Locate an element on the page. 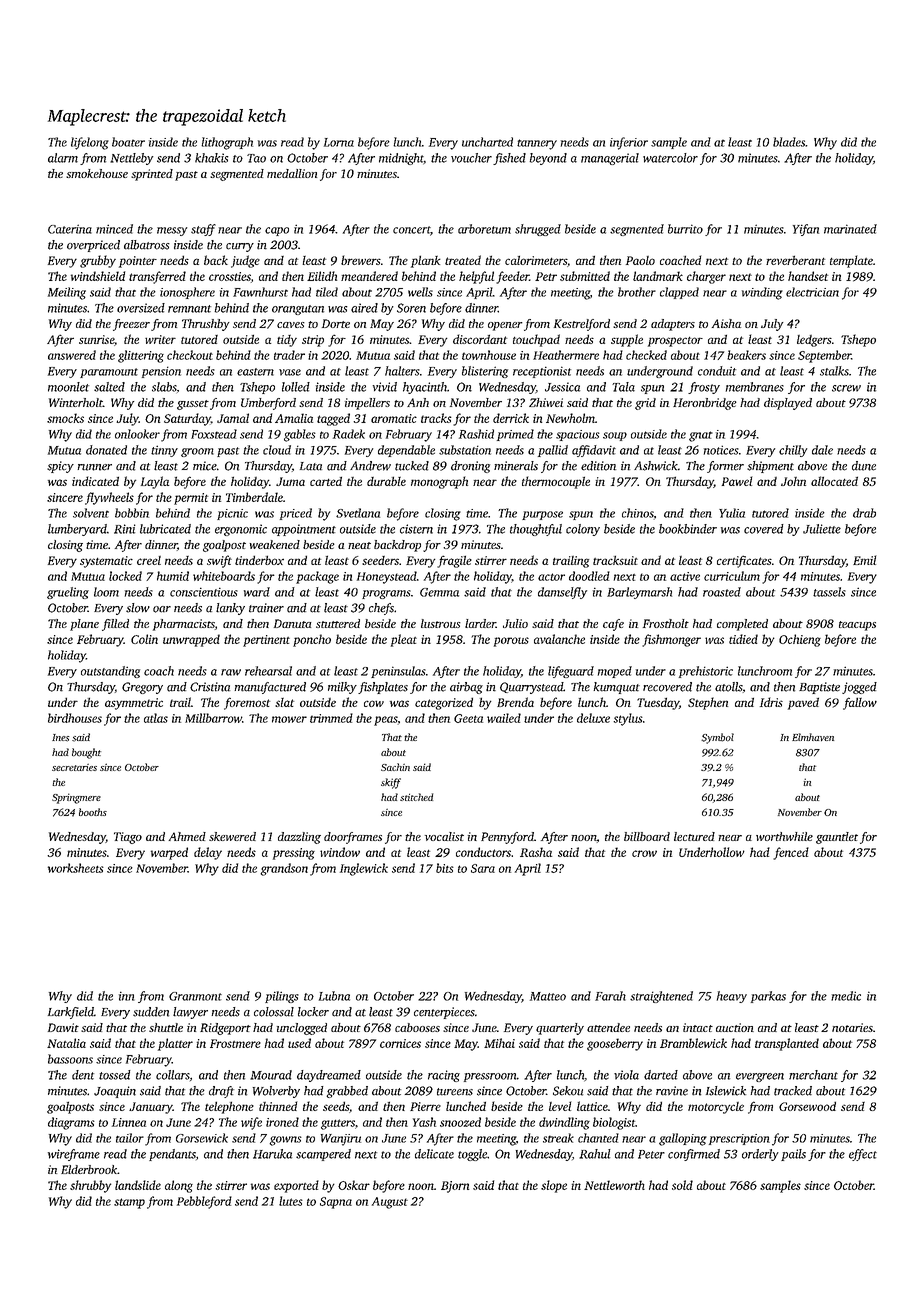  inferior is located at coordinates (629, 143).
